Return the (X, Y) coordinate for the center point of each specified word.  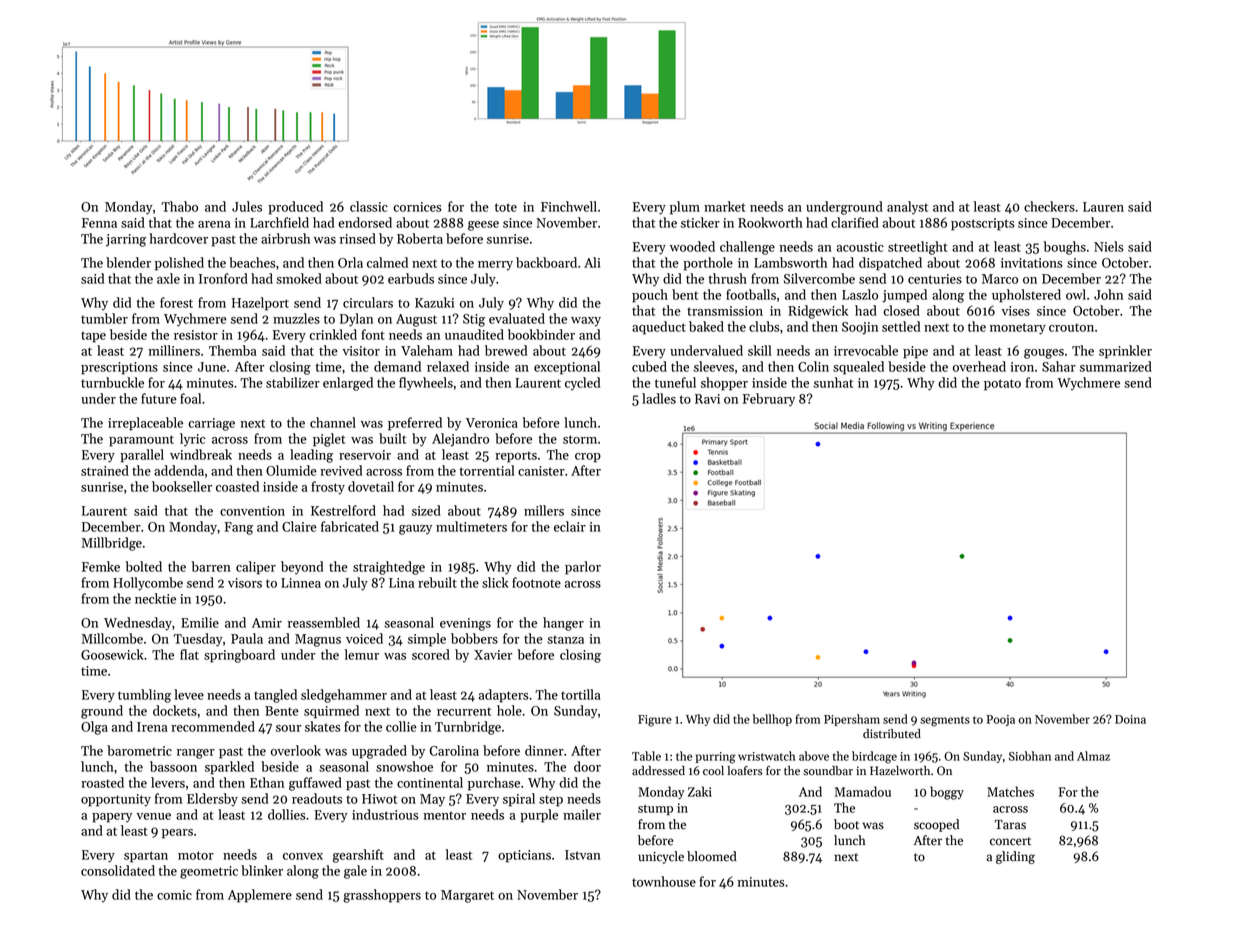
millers (544, 510)
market (725, 206)
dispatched (890, 264)
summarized (1116, 366)
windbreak (201, 454)
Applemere (260, 896)
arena (214, 224)
